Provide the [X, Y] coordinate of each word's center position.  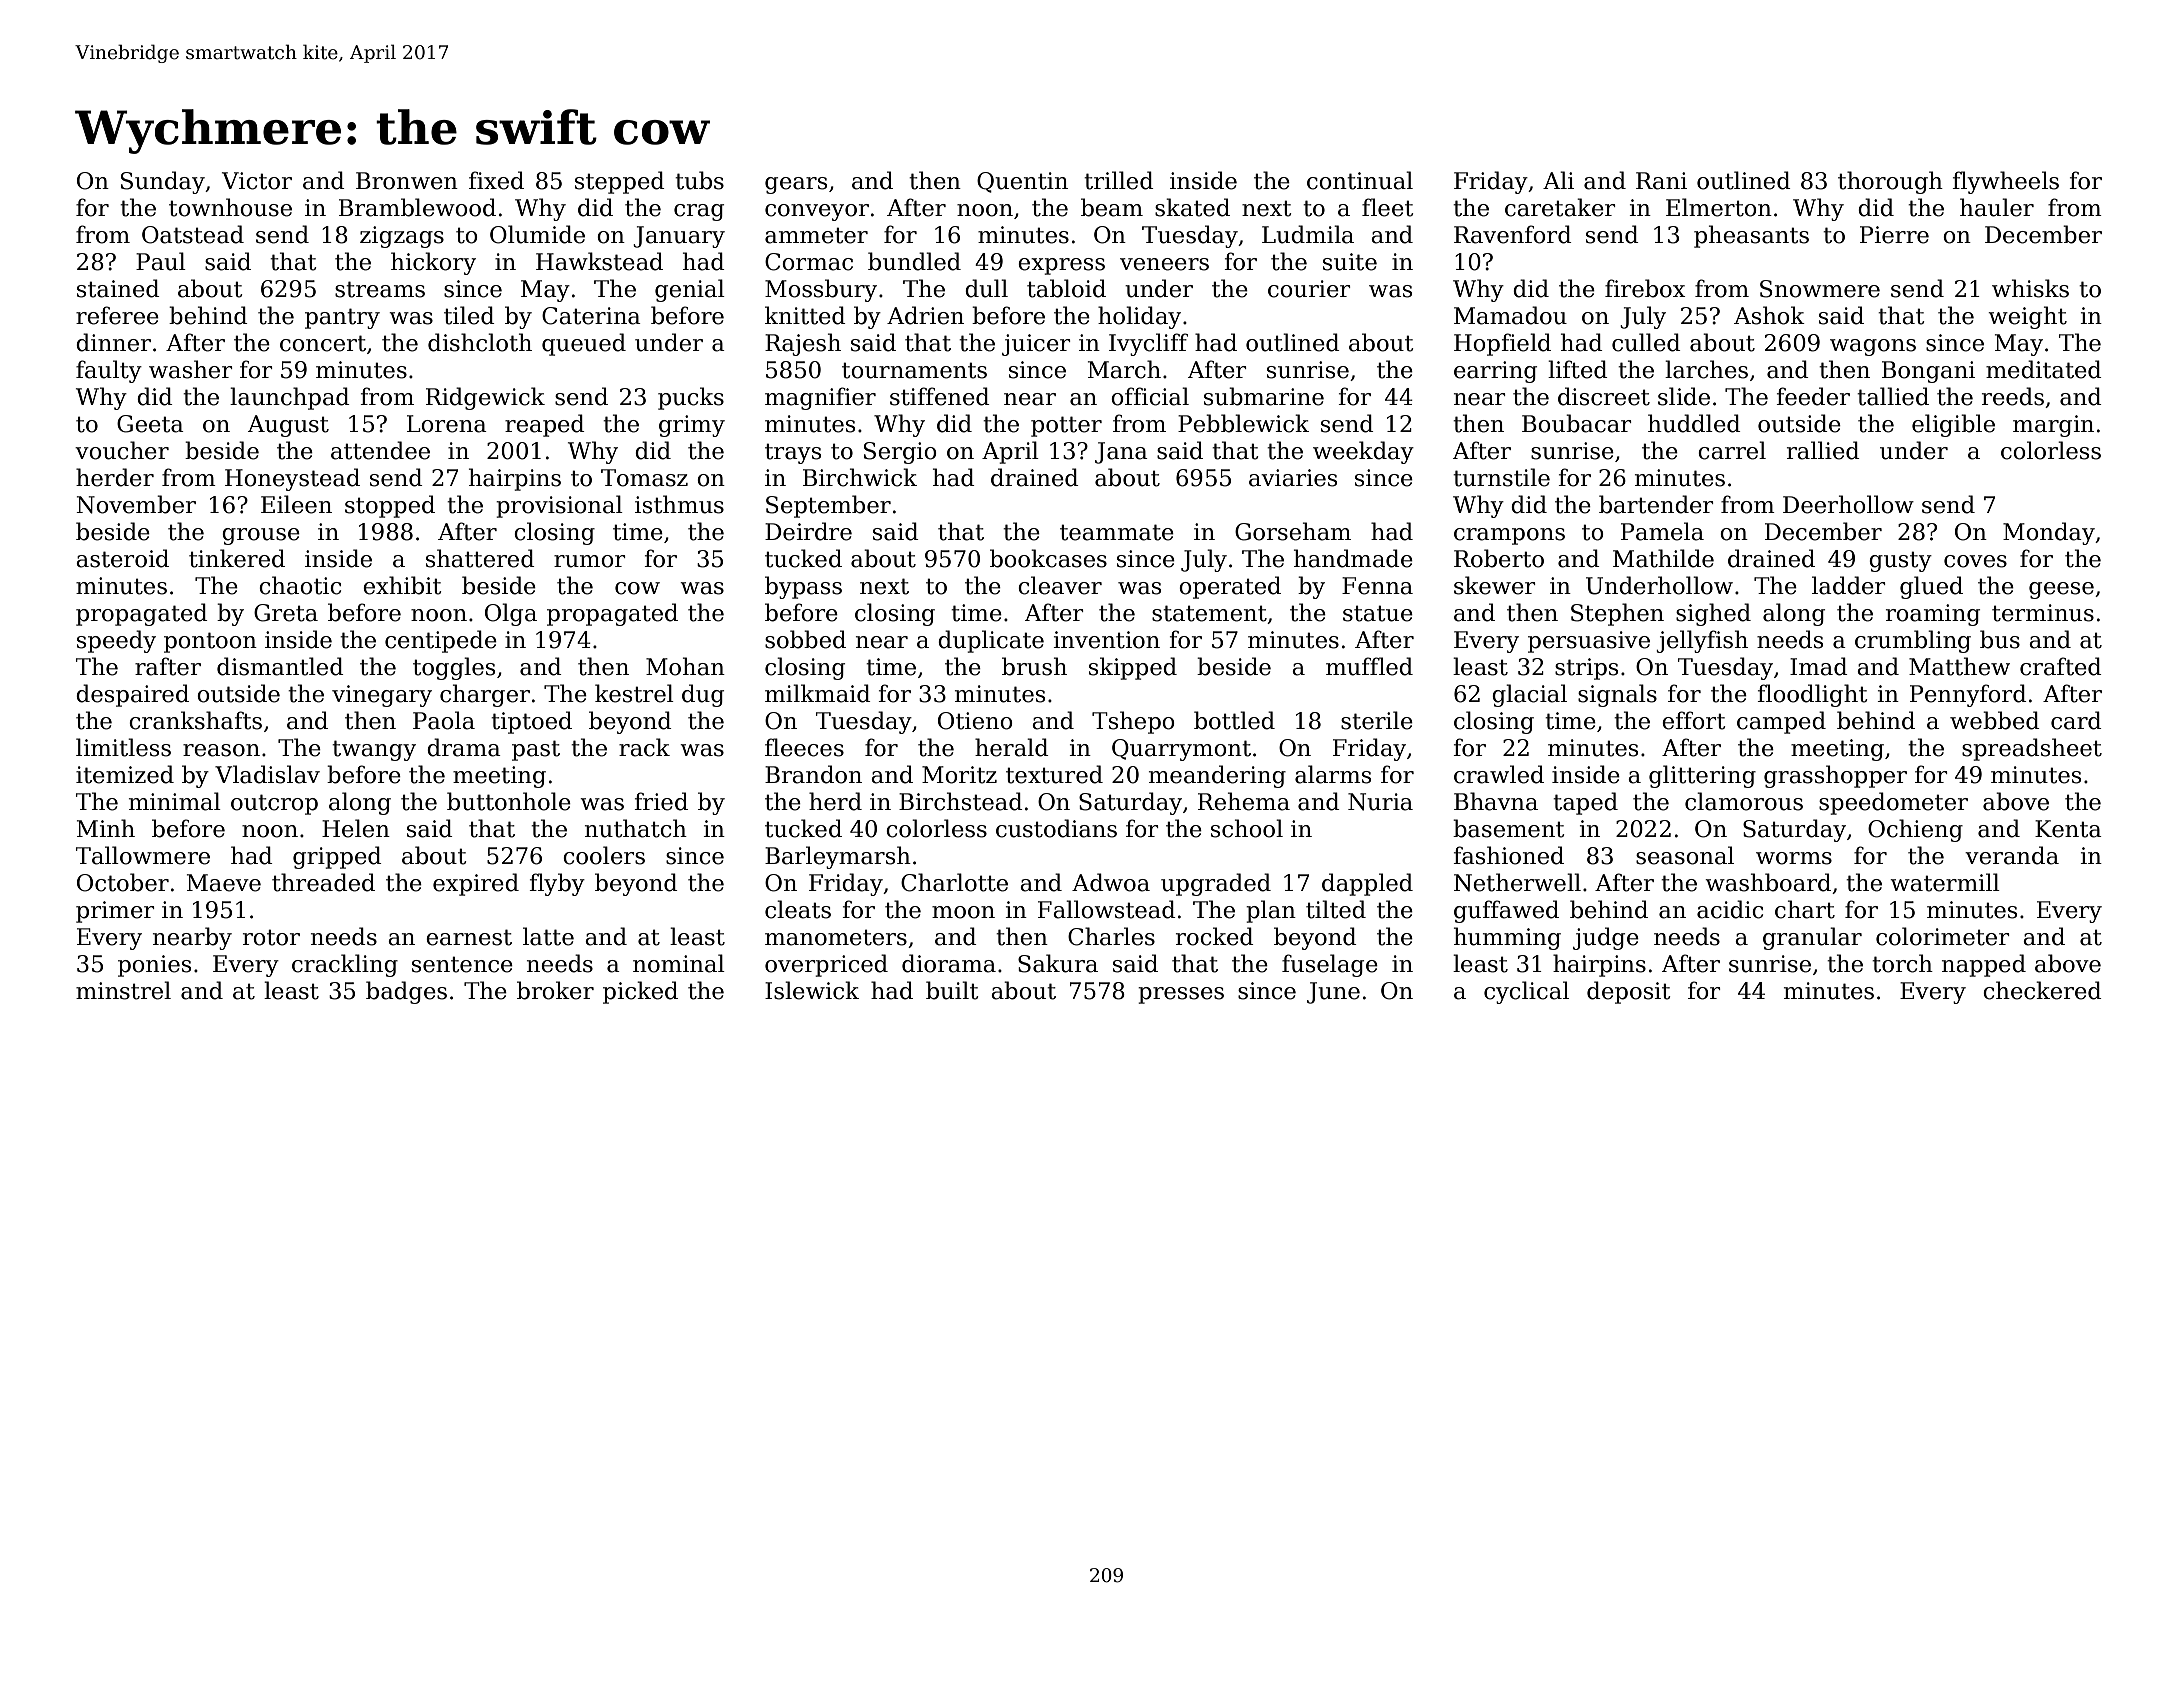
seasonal [1685, 855]
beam [1112, 207]
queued [584, 344]
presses [1181, 995]
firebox [1645, 288]
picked [640, 992]
